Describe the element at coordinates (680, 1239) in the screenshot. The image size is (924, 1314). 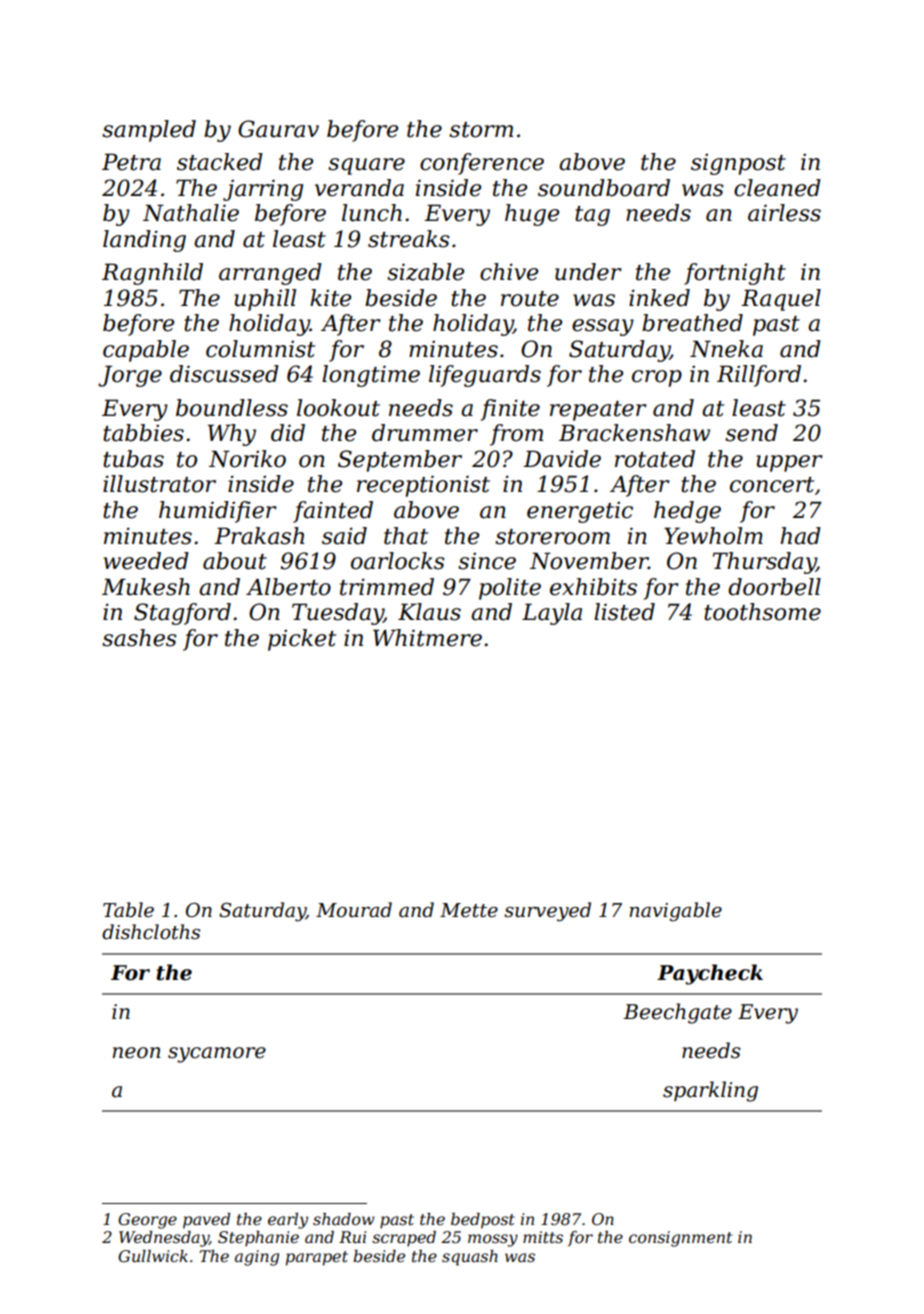
I see `consignment` at that location.
